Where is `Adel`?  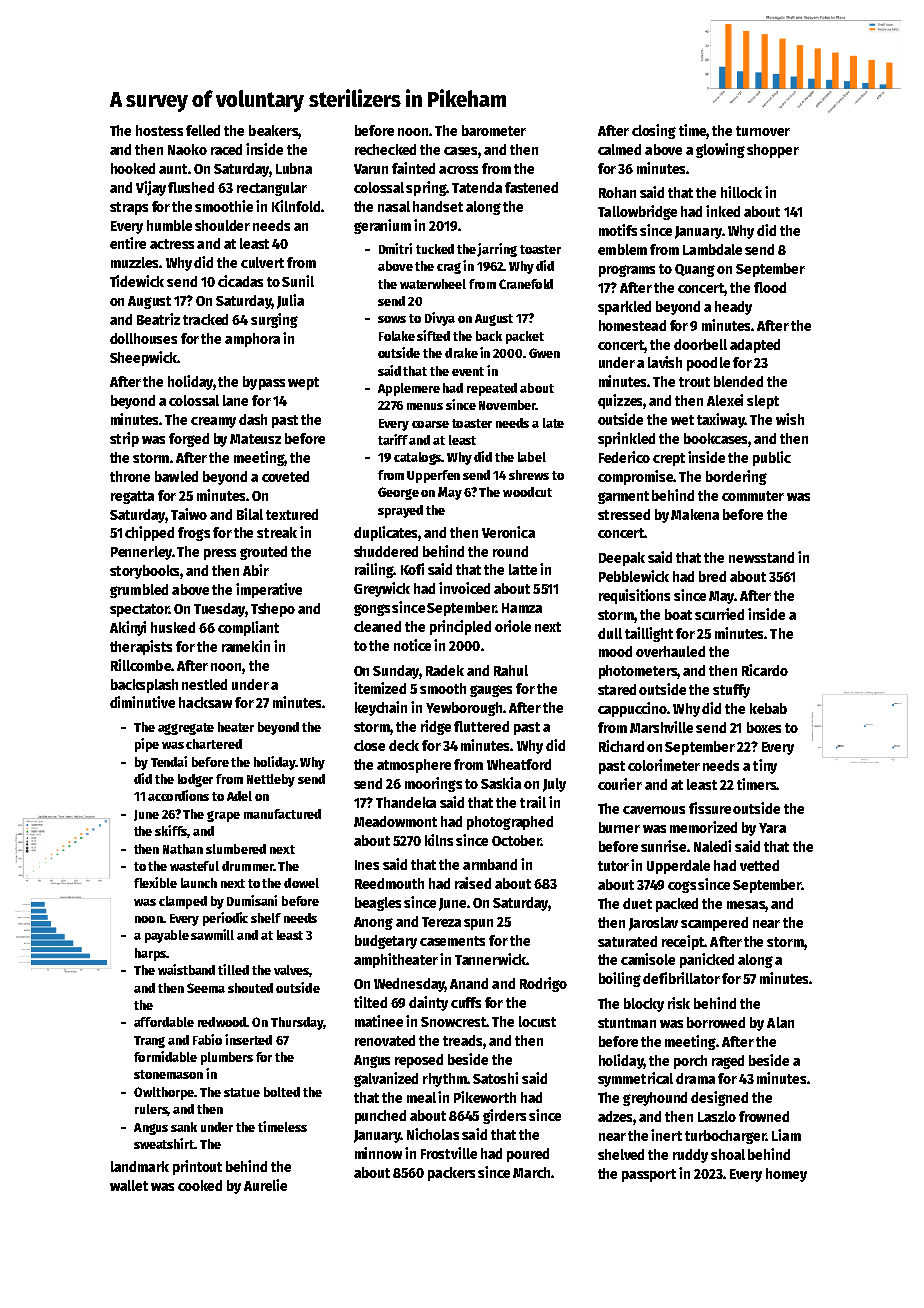 Adel is located at coordinates (239, 796).
